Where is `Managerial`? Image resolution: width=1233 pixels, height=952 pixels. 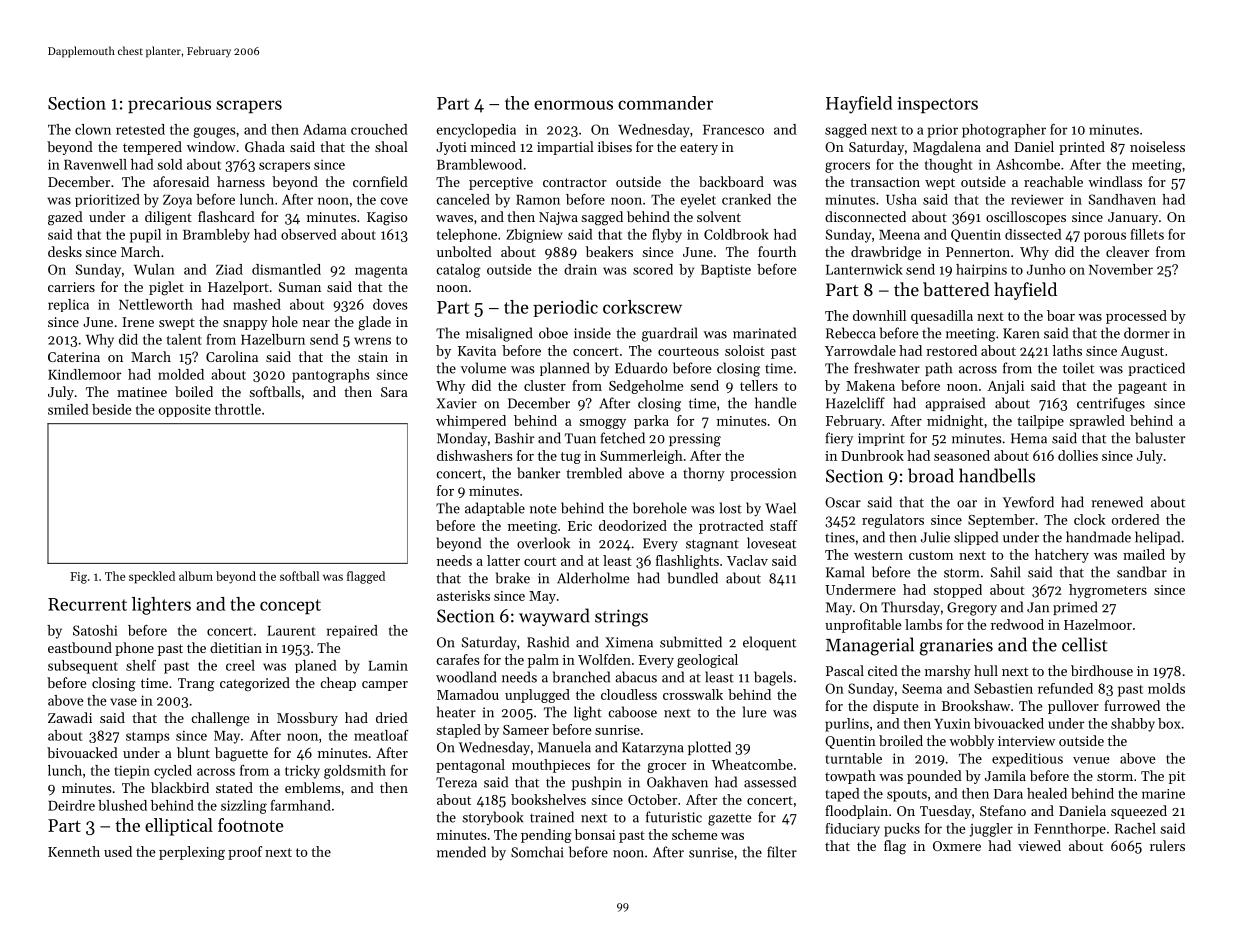
Managerial is located at coordinates (870, 646).
